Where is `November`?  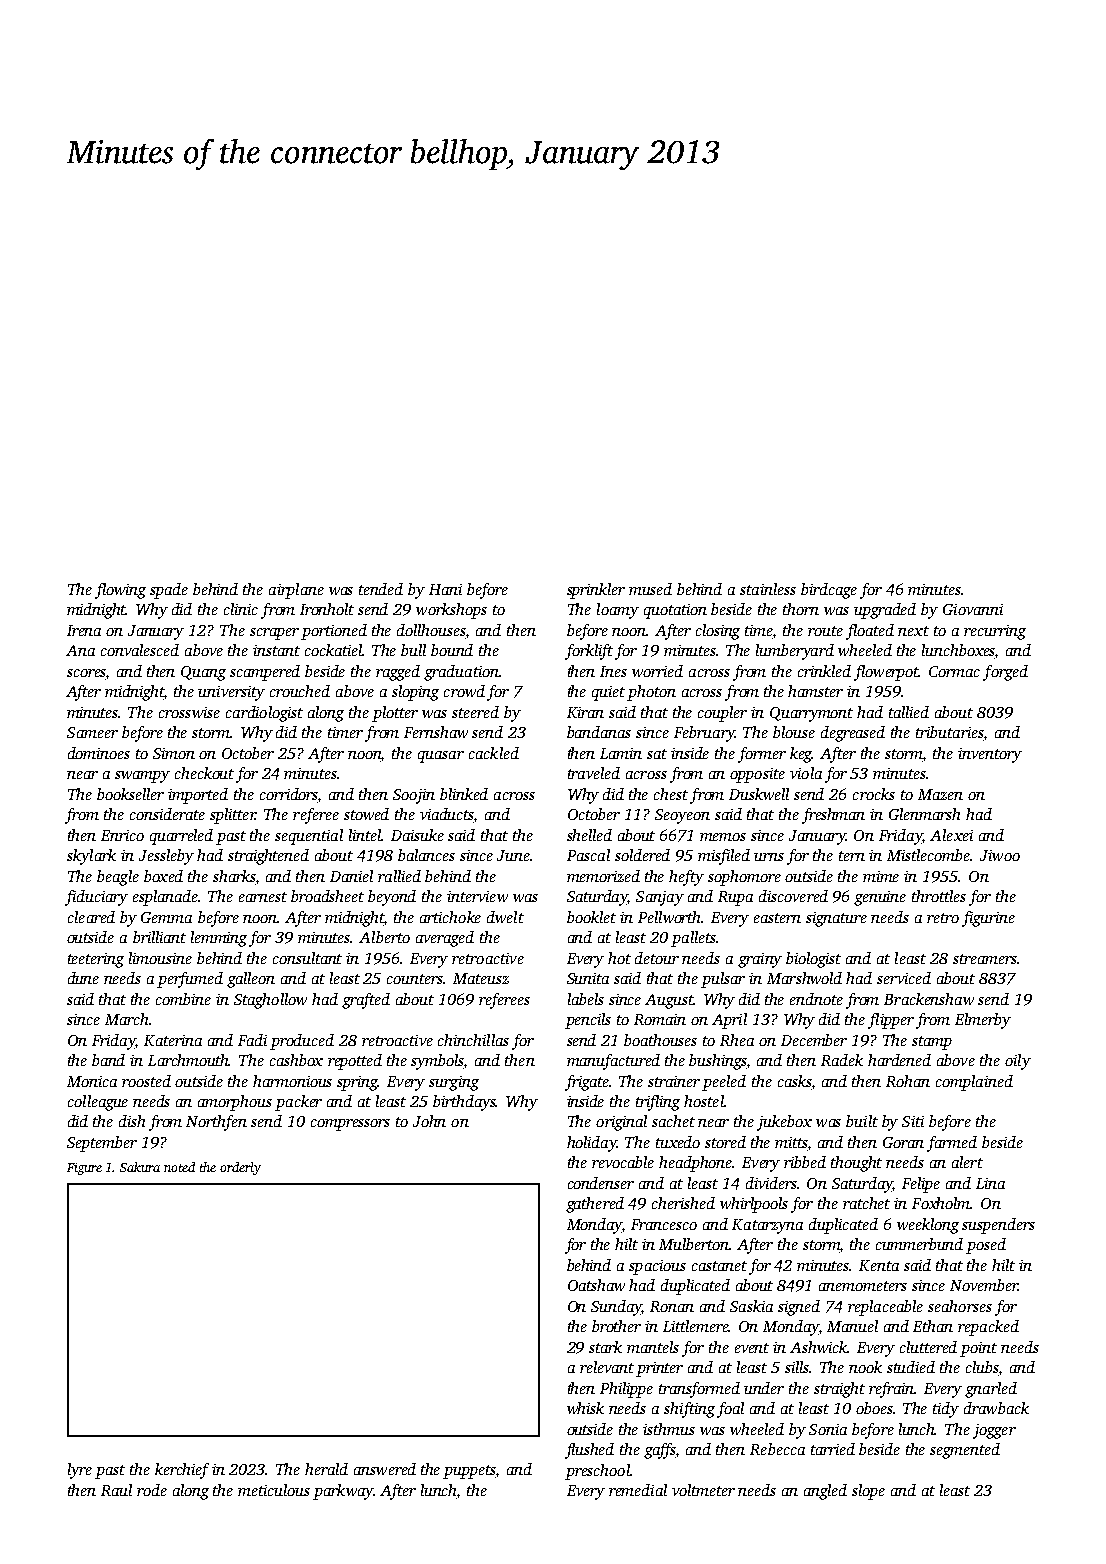 November is located at coordinates (984, 1285).
